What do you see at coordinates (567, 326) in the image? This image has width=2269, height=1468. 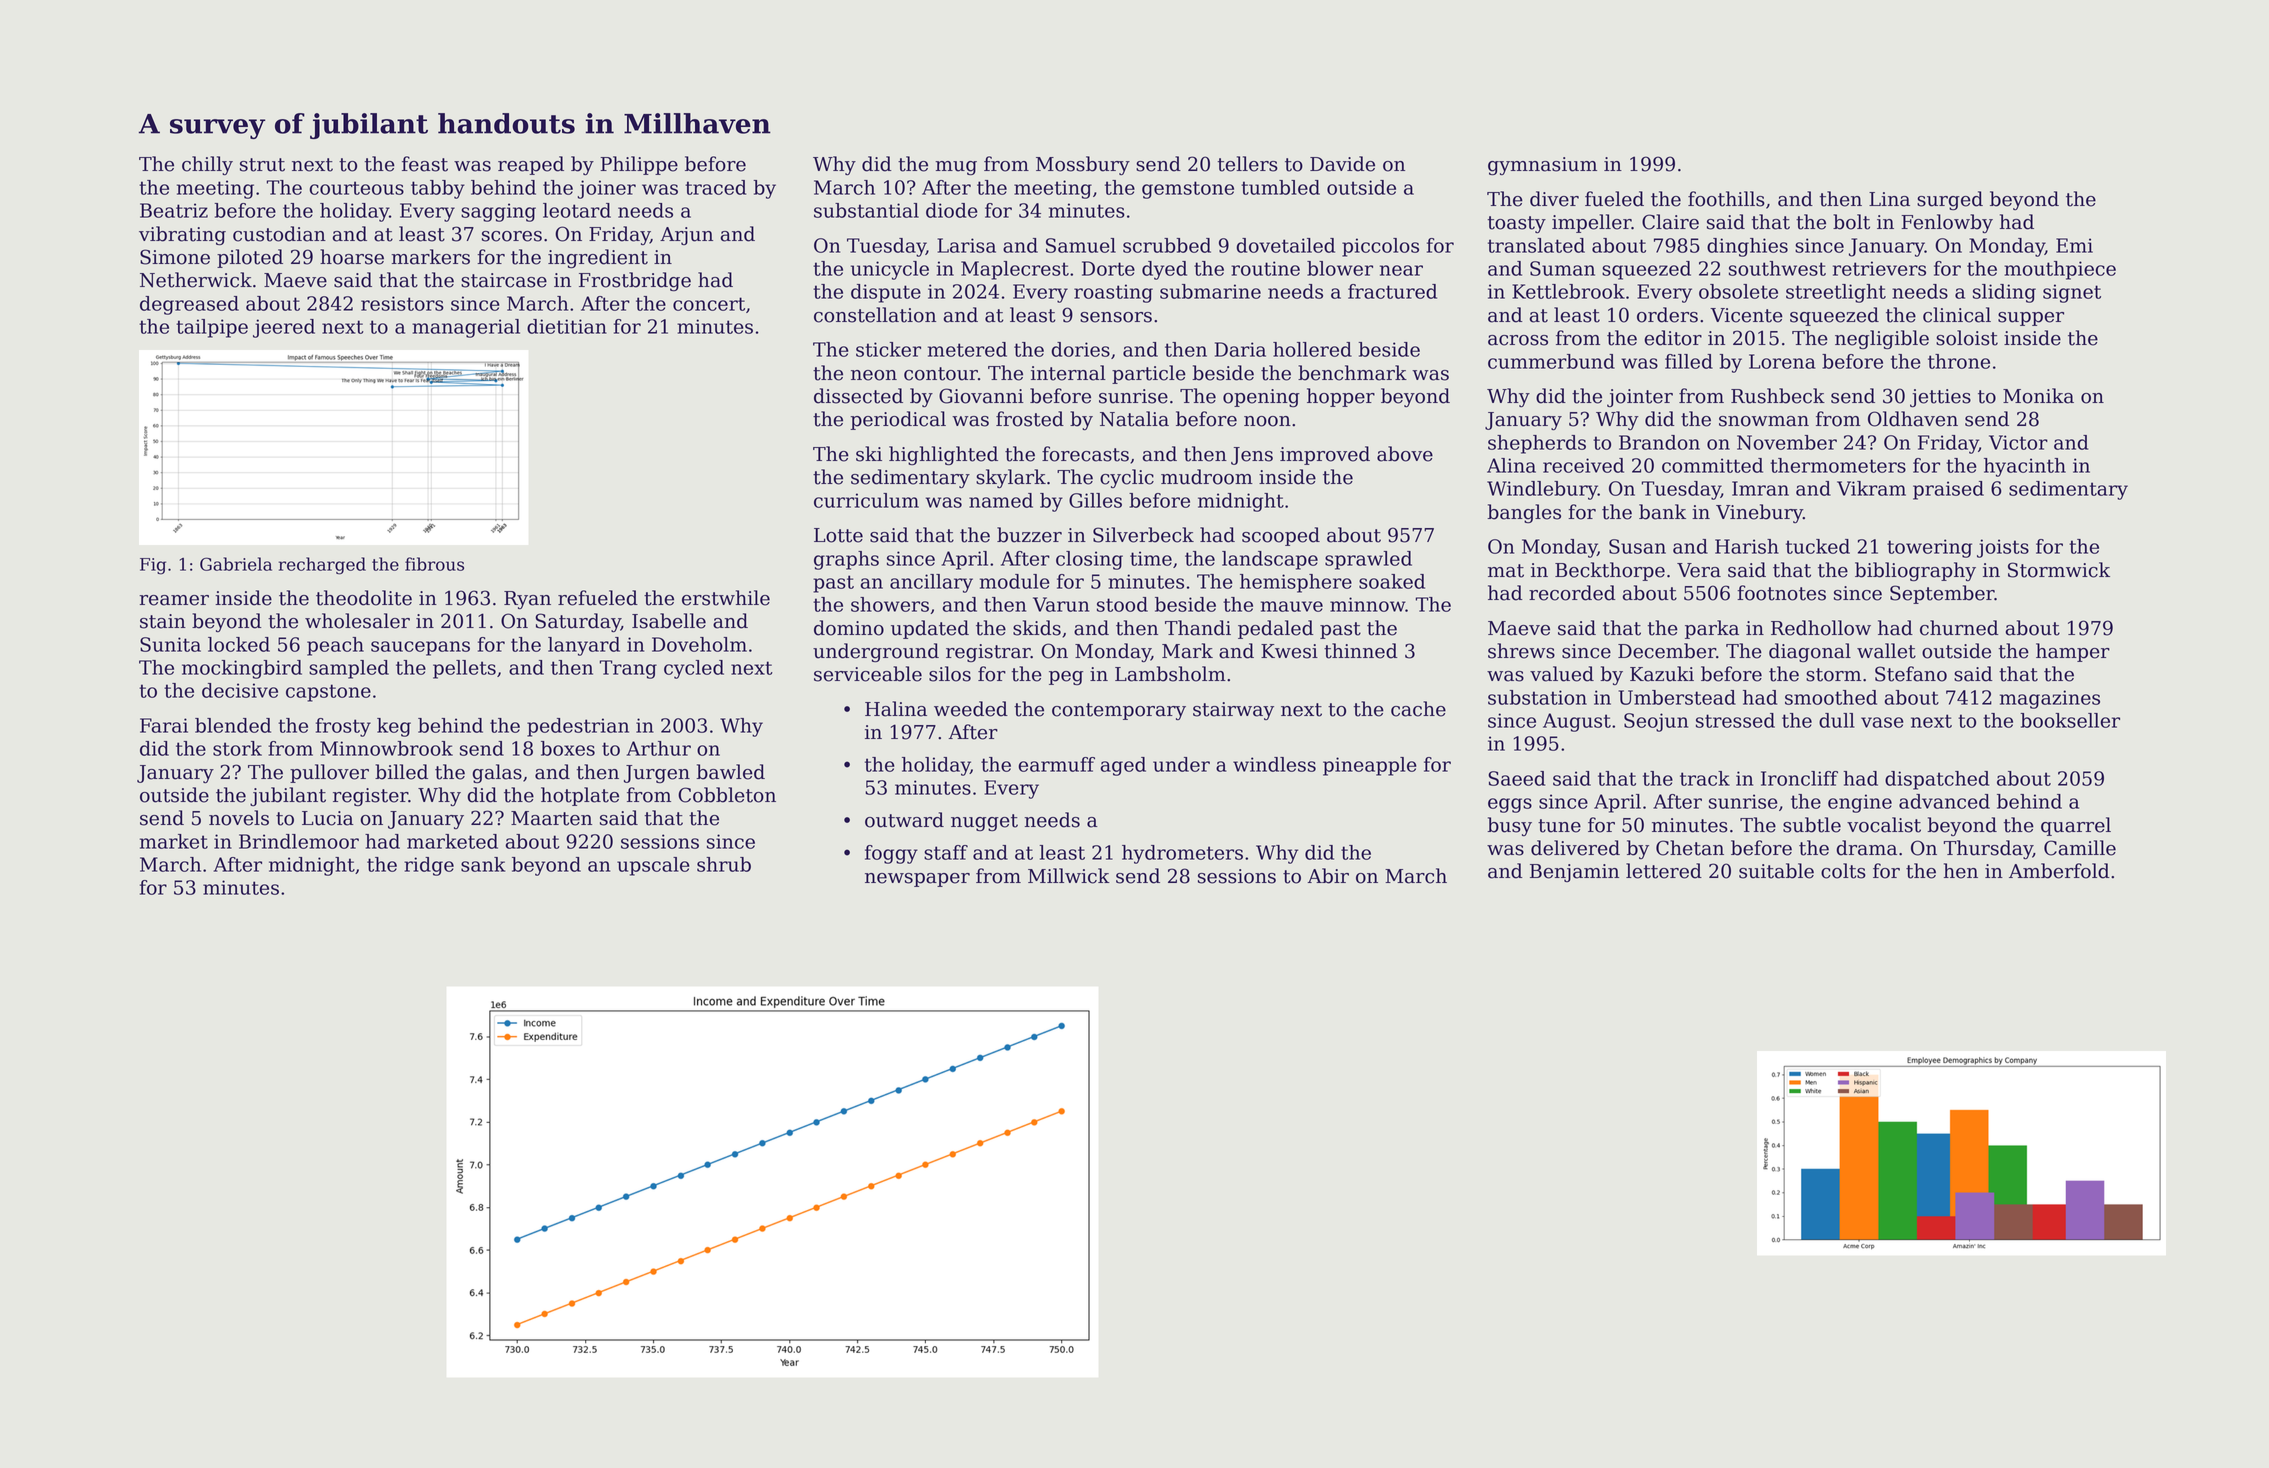 I see `dietitian` at bounding box center [567, 326].
